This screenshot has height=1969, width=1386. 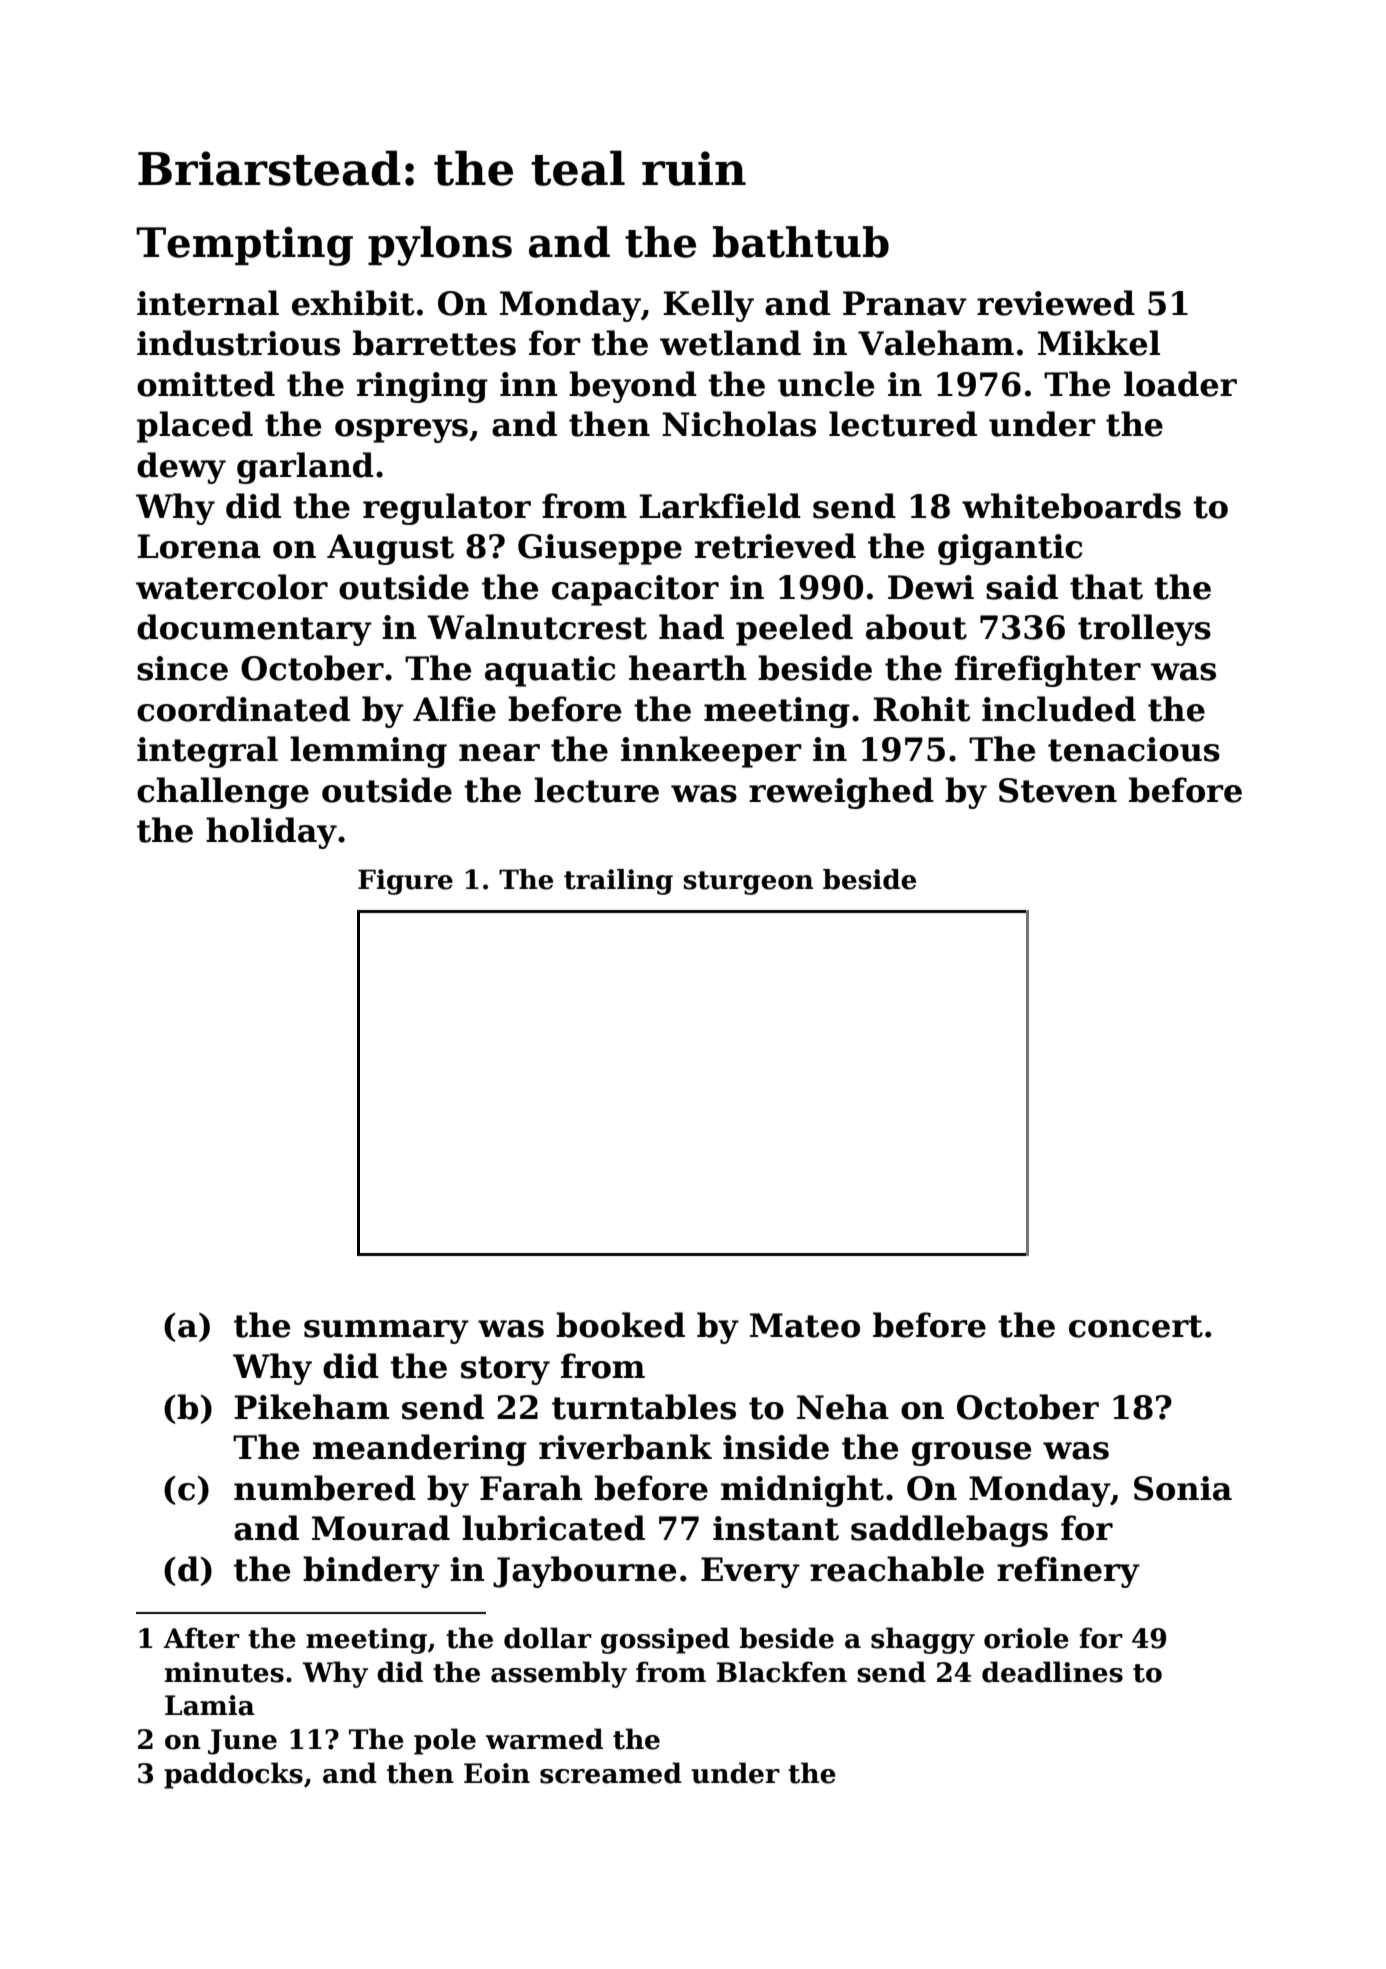 I want to click on paddocks, so click(x=233, y=1775).
